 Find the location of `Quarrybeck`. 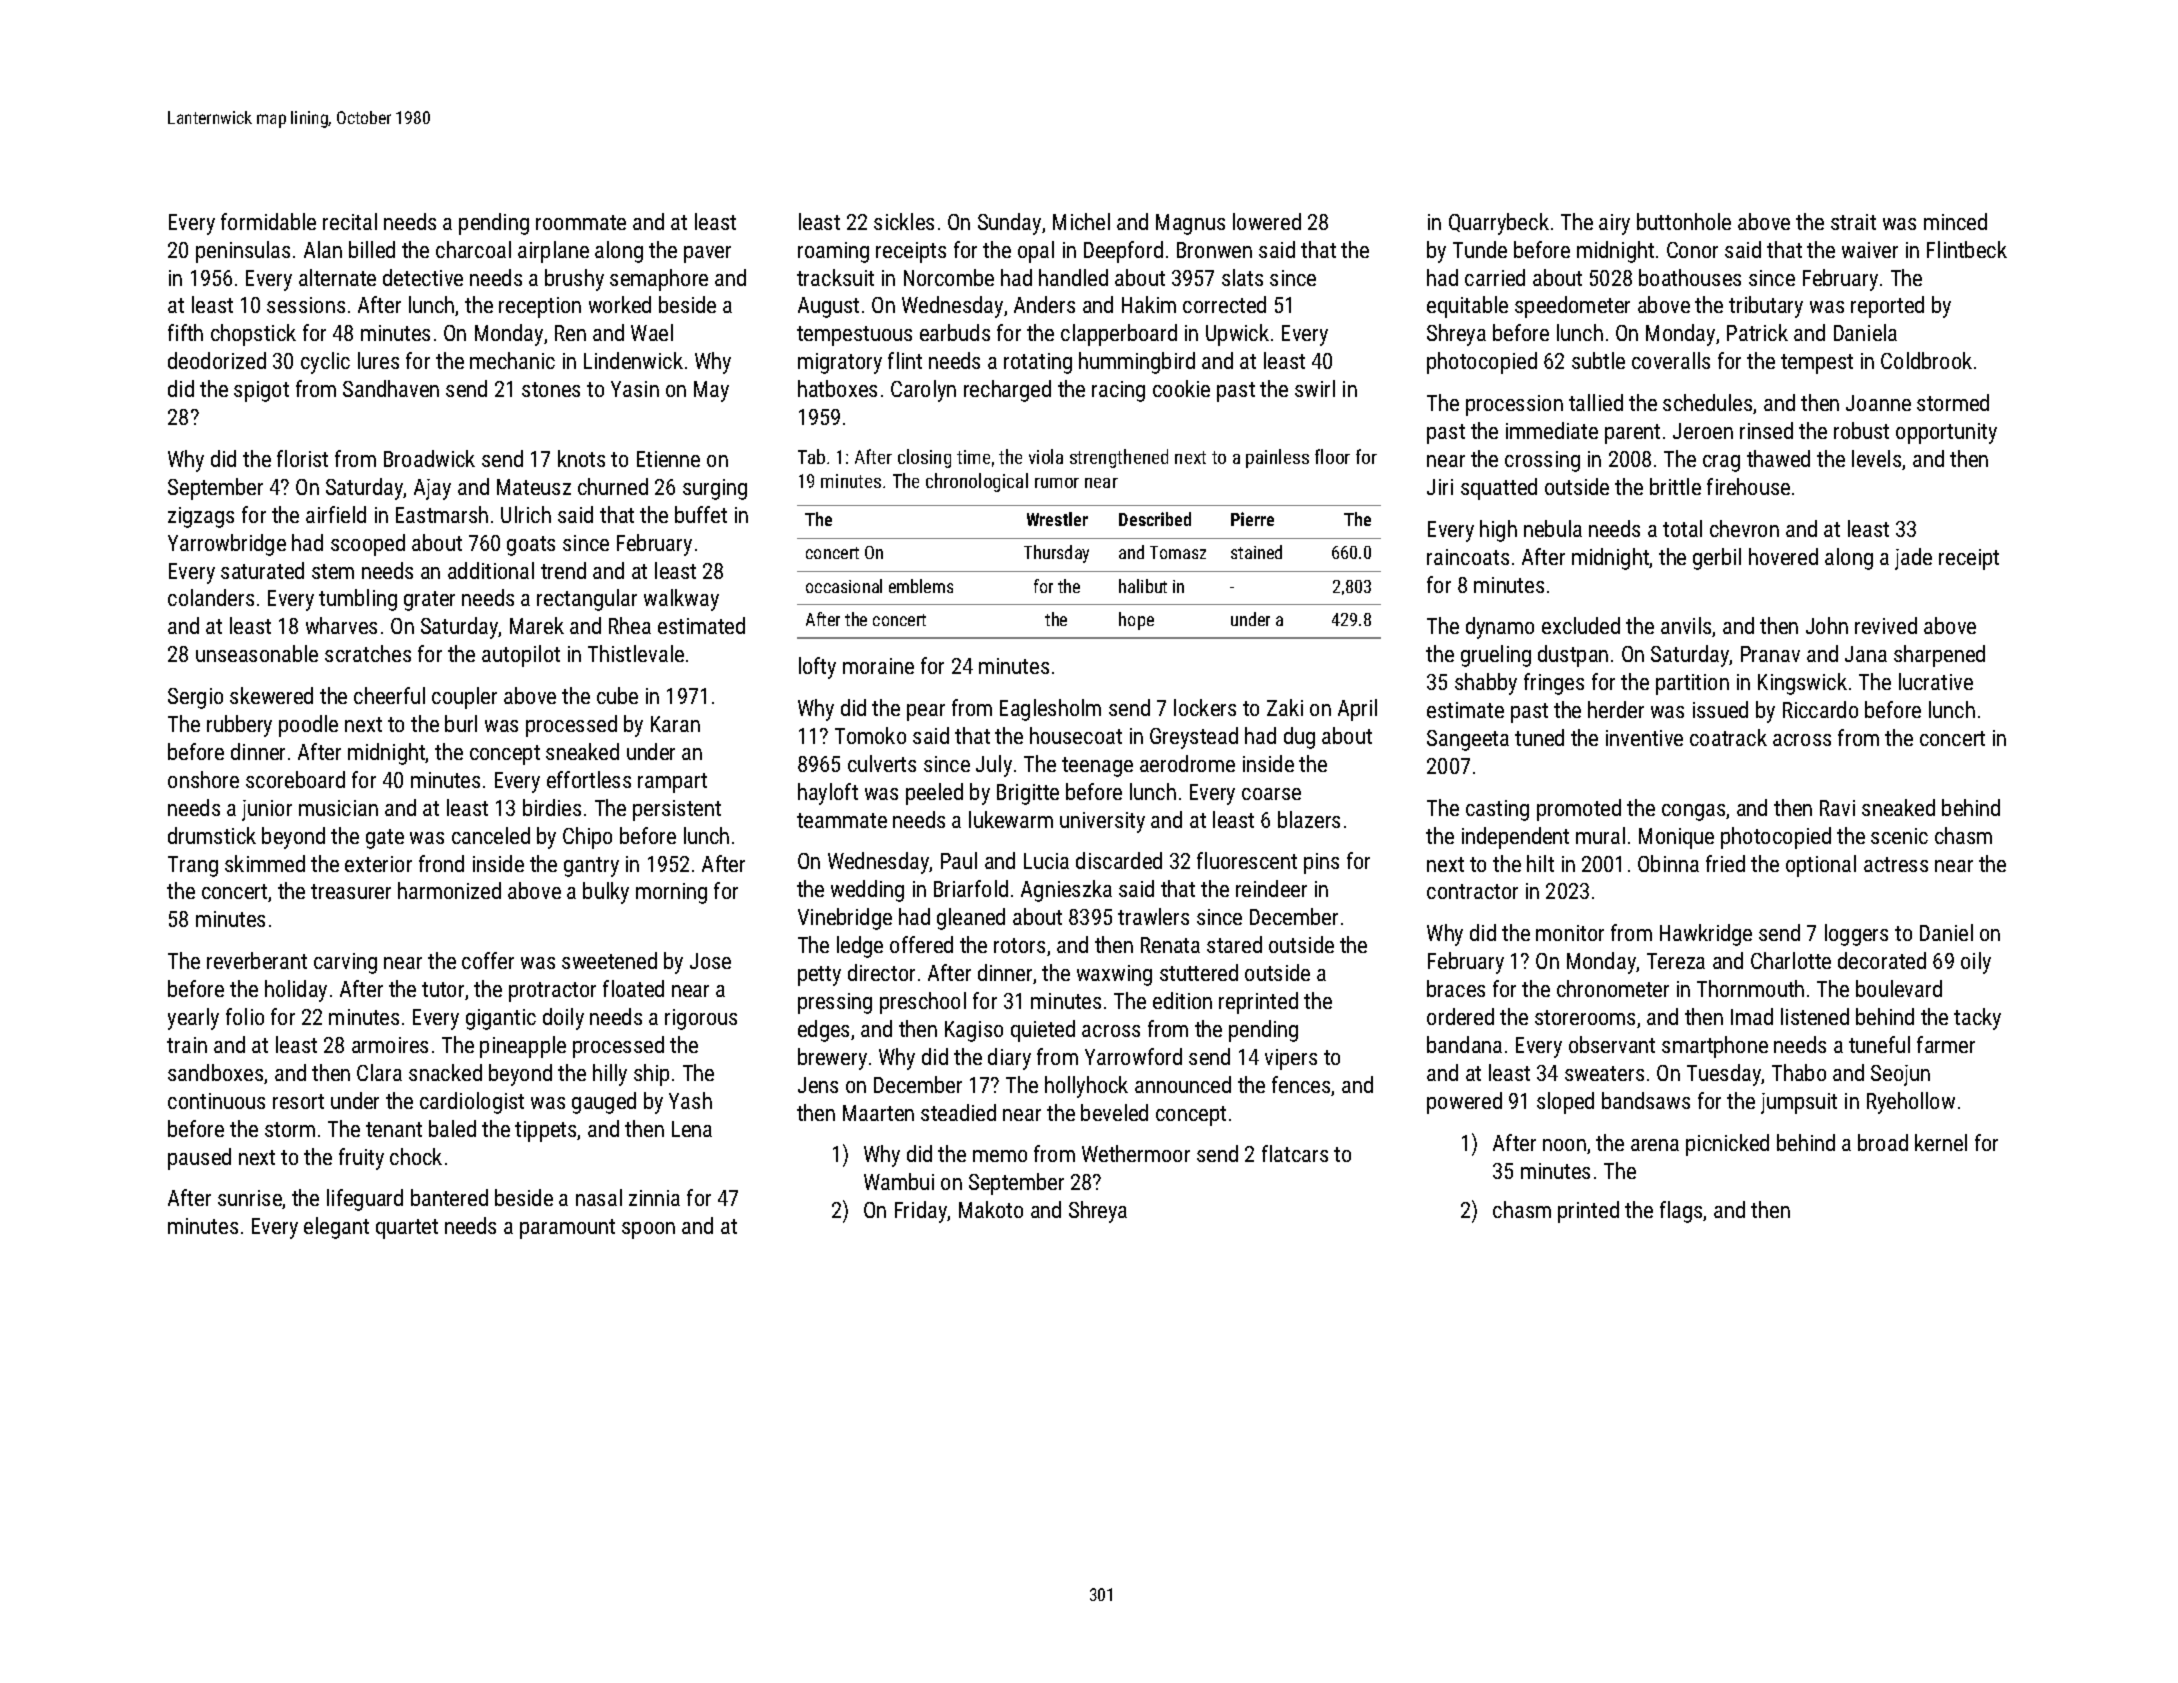

Quarrybeck is located at coordinates (1499, 224).
